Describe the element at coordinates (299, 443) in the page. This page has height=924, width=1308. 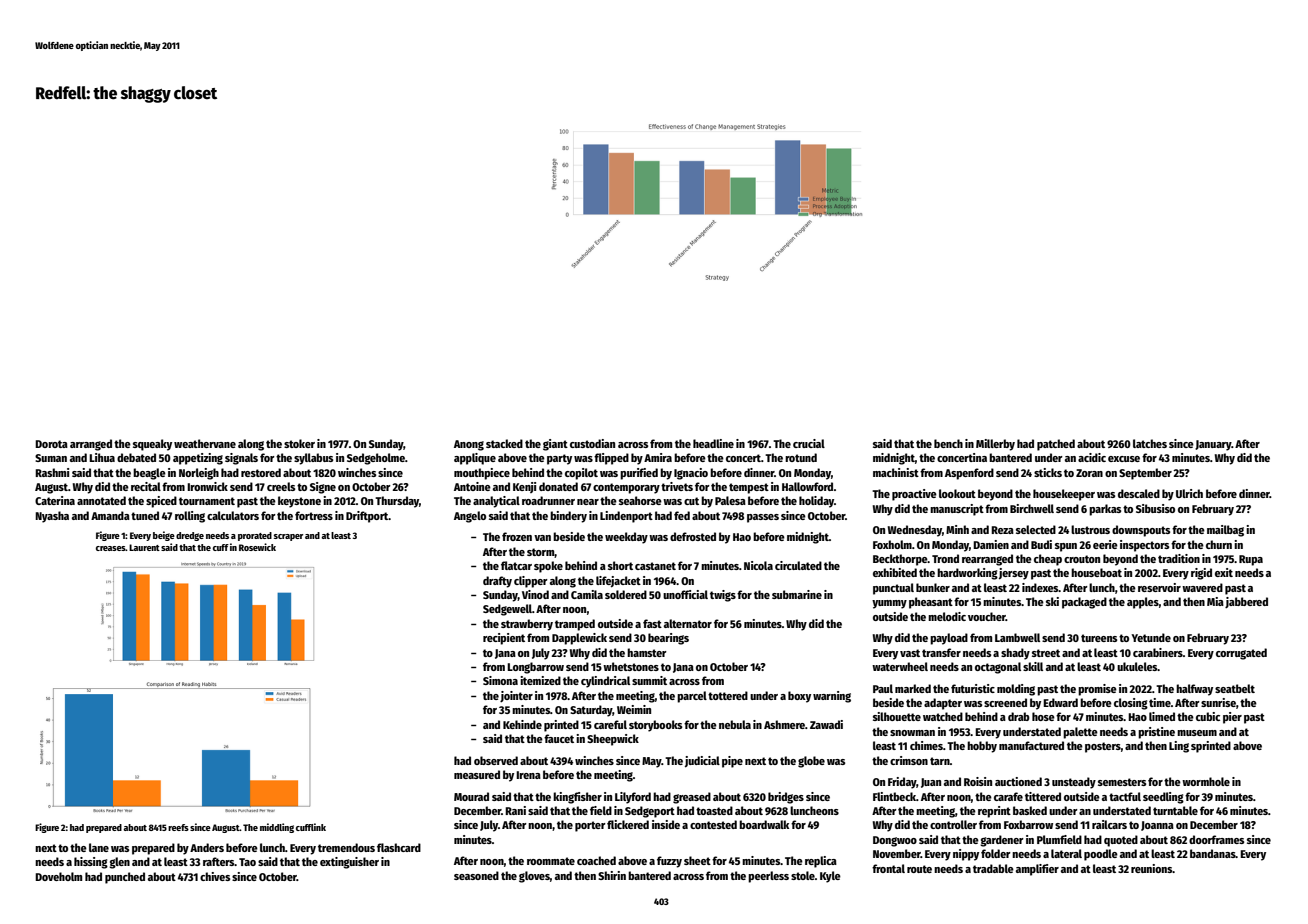
I see `stoker` at that location.
